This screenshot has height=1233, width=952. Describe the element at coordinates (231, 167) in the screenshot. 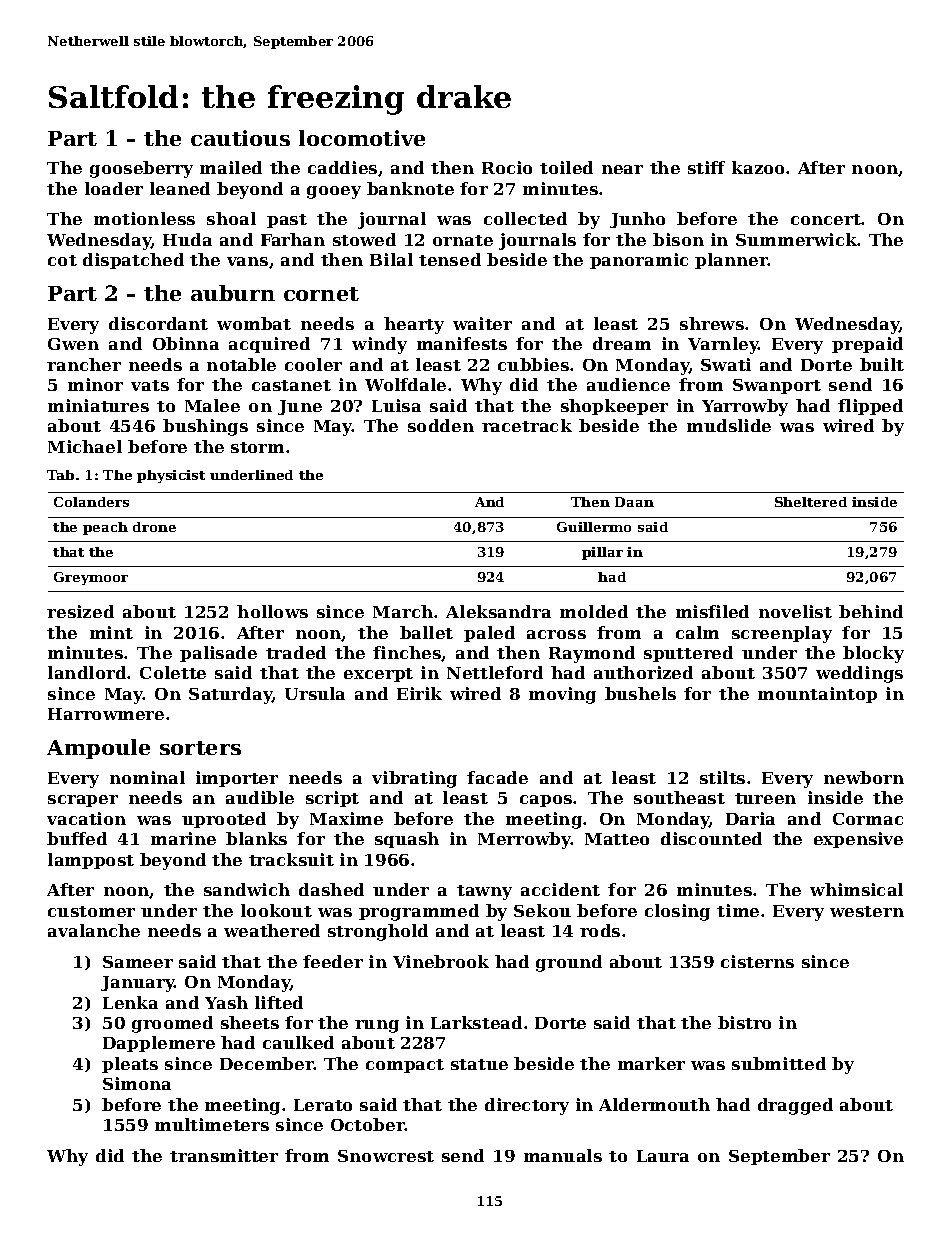

I see `mailed` at that location.
